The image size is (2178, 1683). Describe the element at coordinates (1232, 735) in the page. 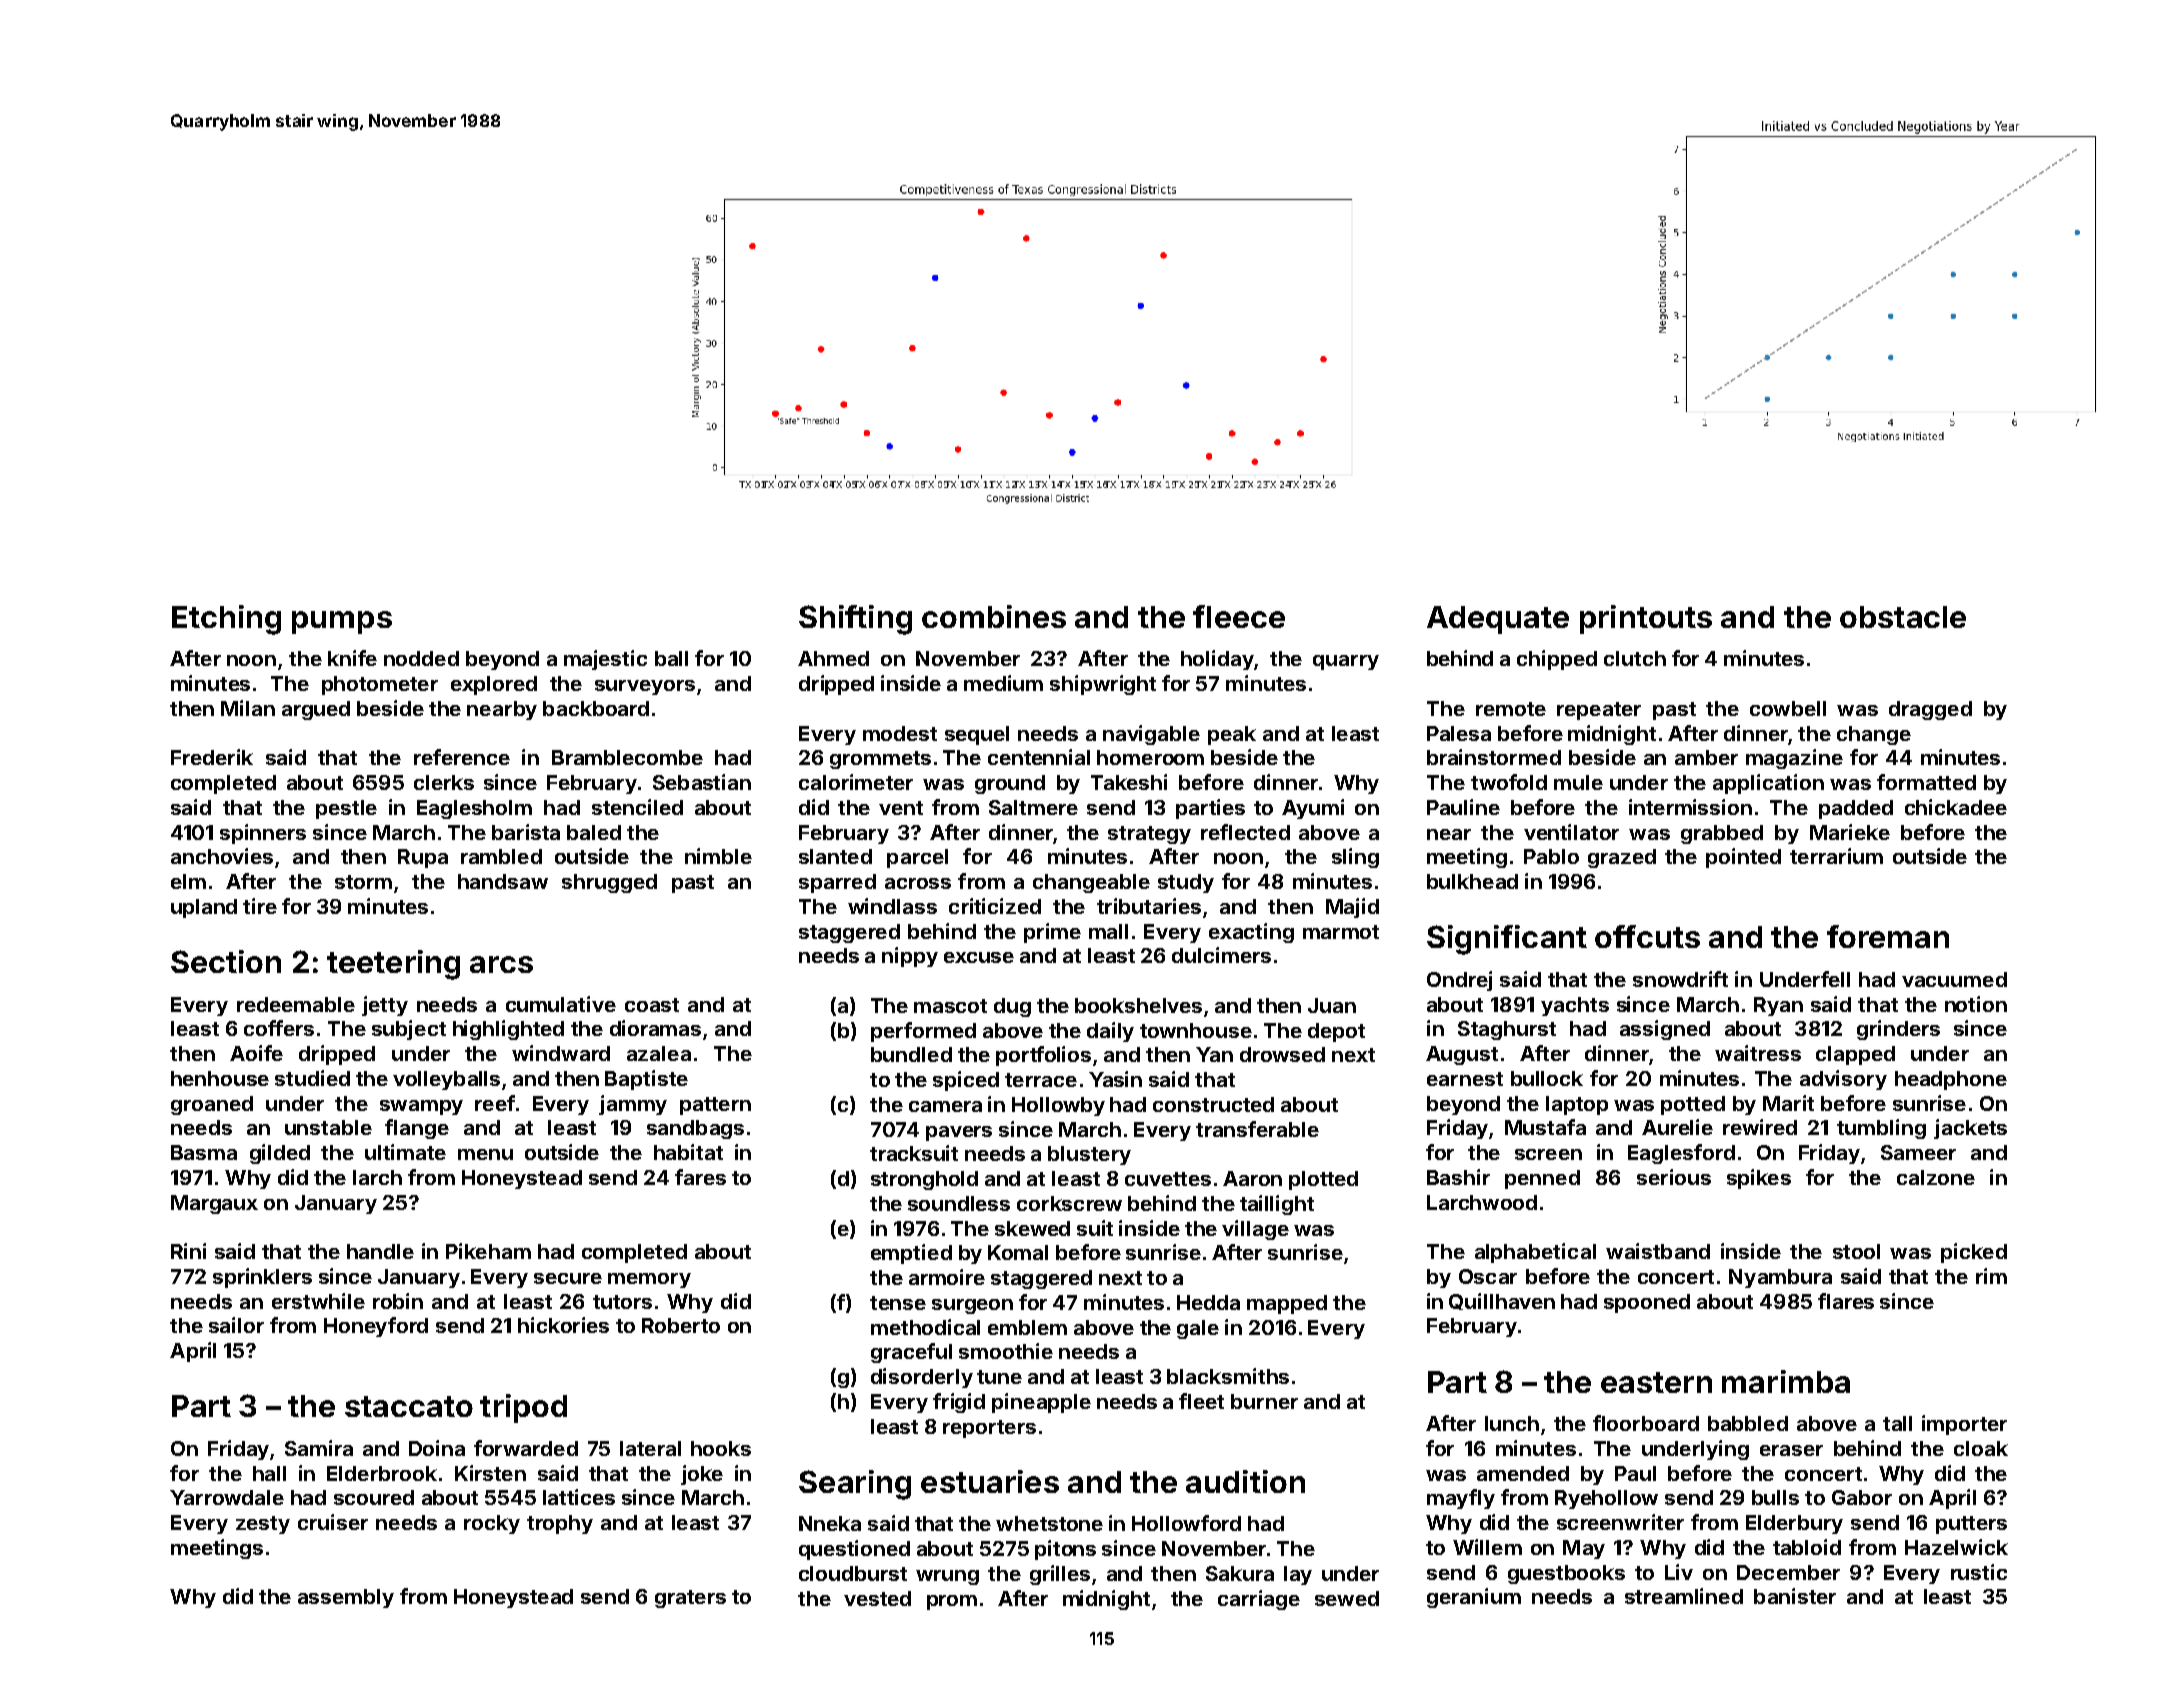

I see `peak` at that location.
